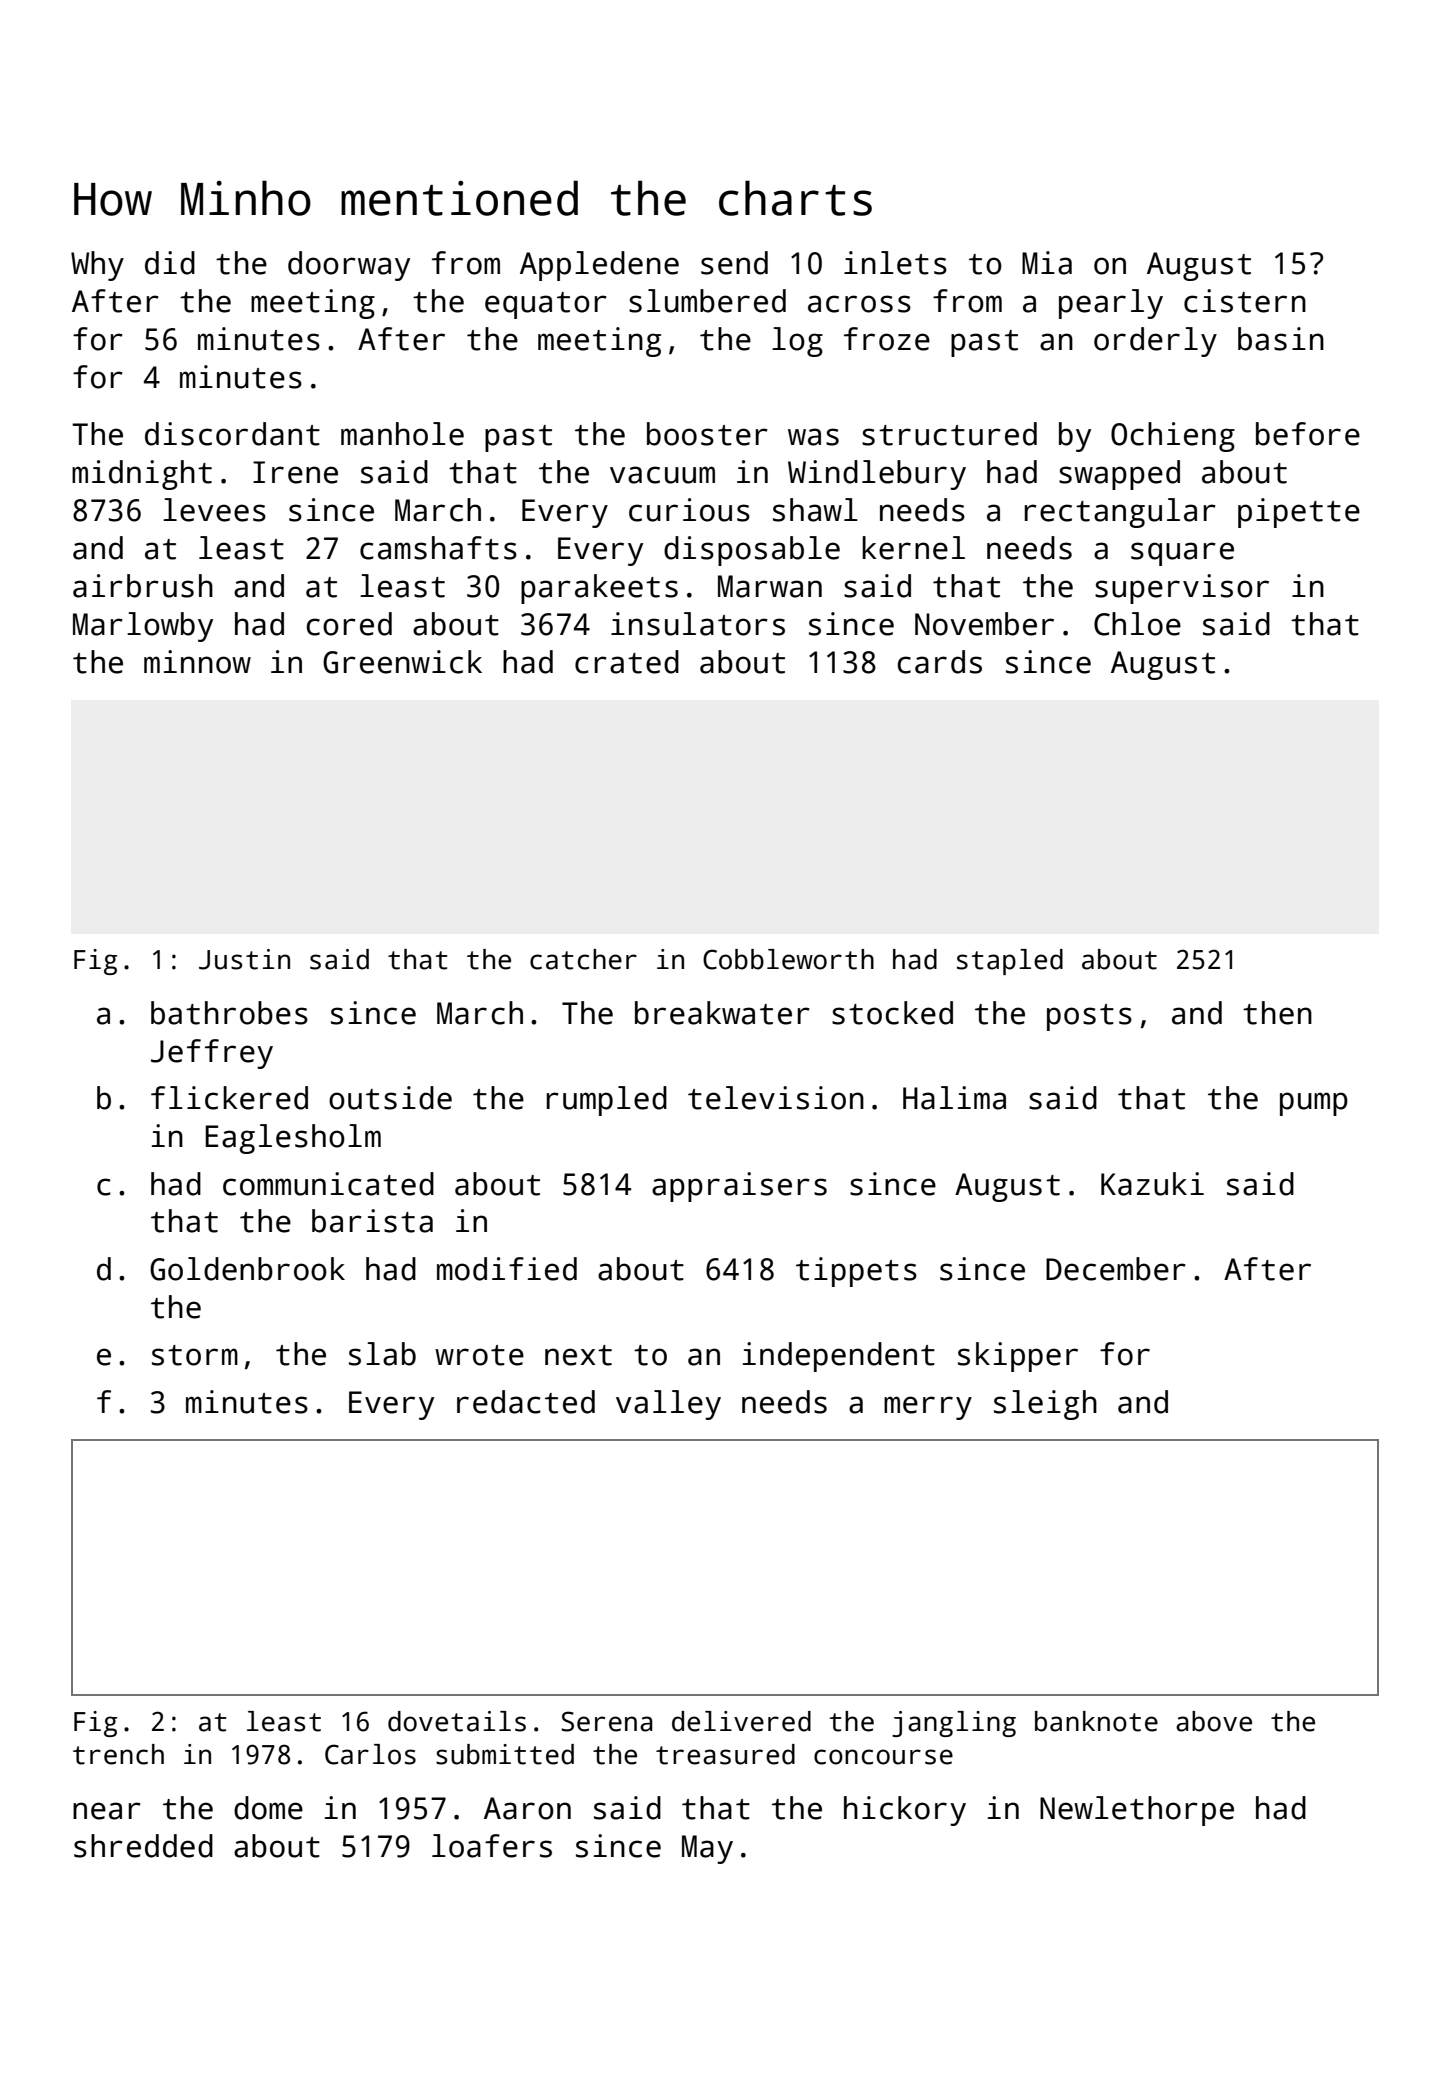 This screenshot has height=2100, width=1450. Describe the element at coordinates (143, 1846) in the screenshot. I see `shredded` at that location.
